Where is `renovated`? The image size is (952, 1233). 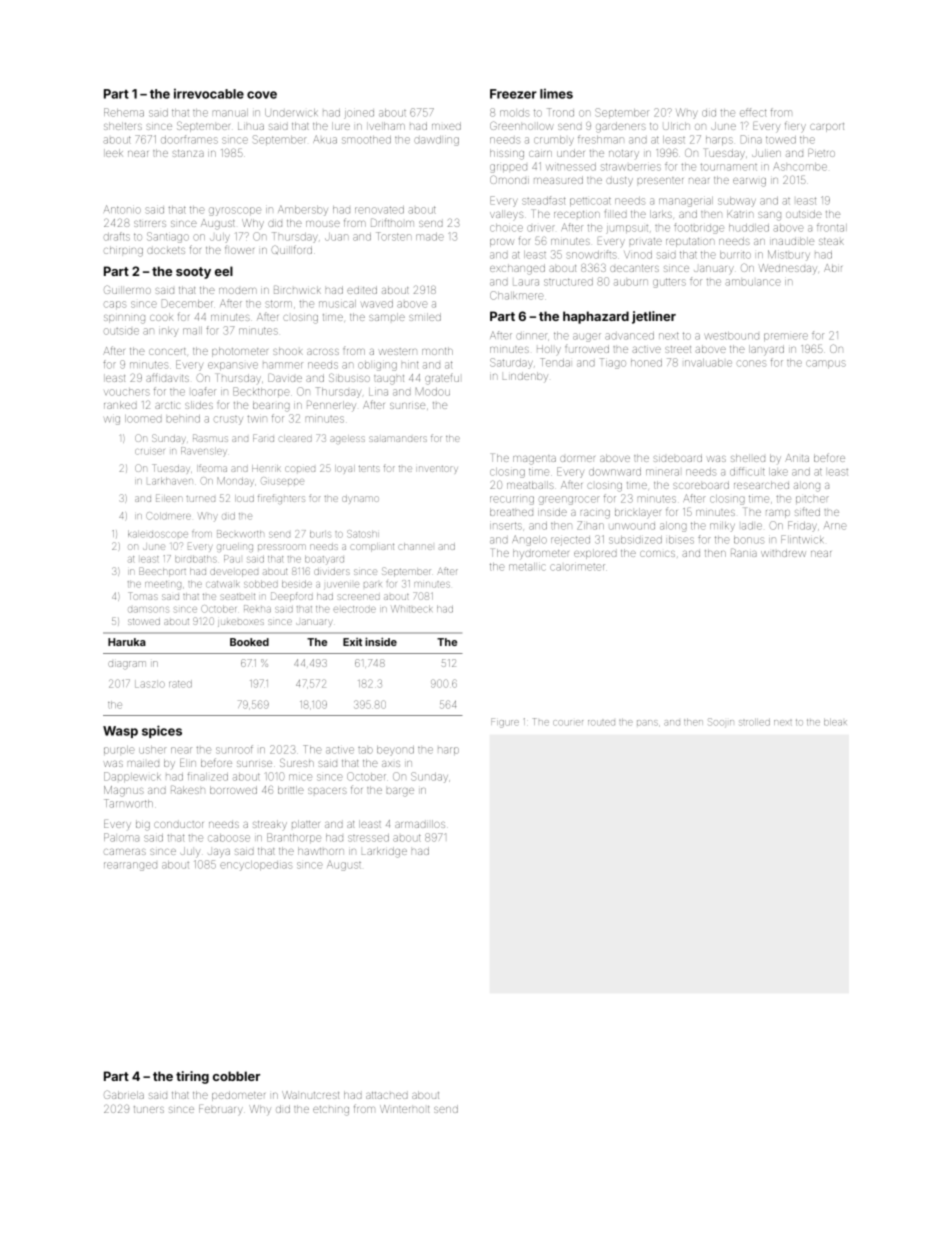 renovated is located at coordinates (379, 210).
